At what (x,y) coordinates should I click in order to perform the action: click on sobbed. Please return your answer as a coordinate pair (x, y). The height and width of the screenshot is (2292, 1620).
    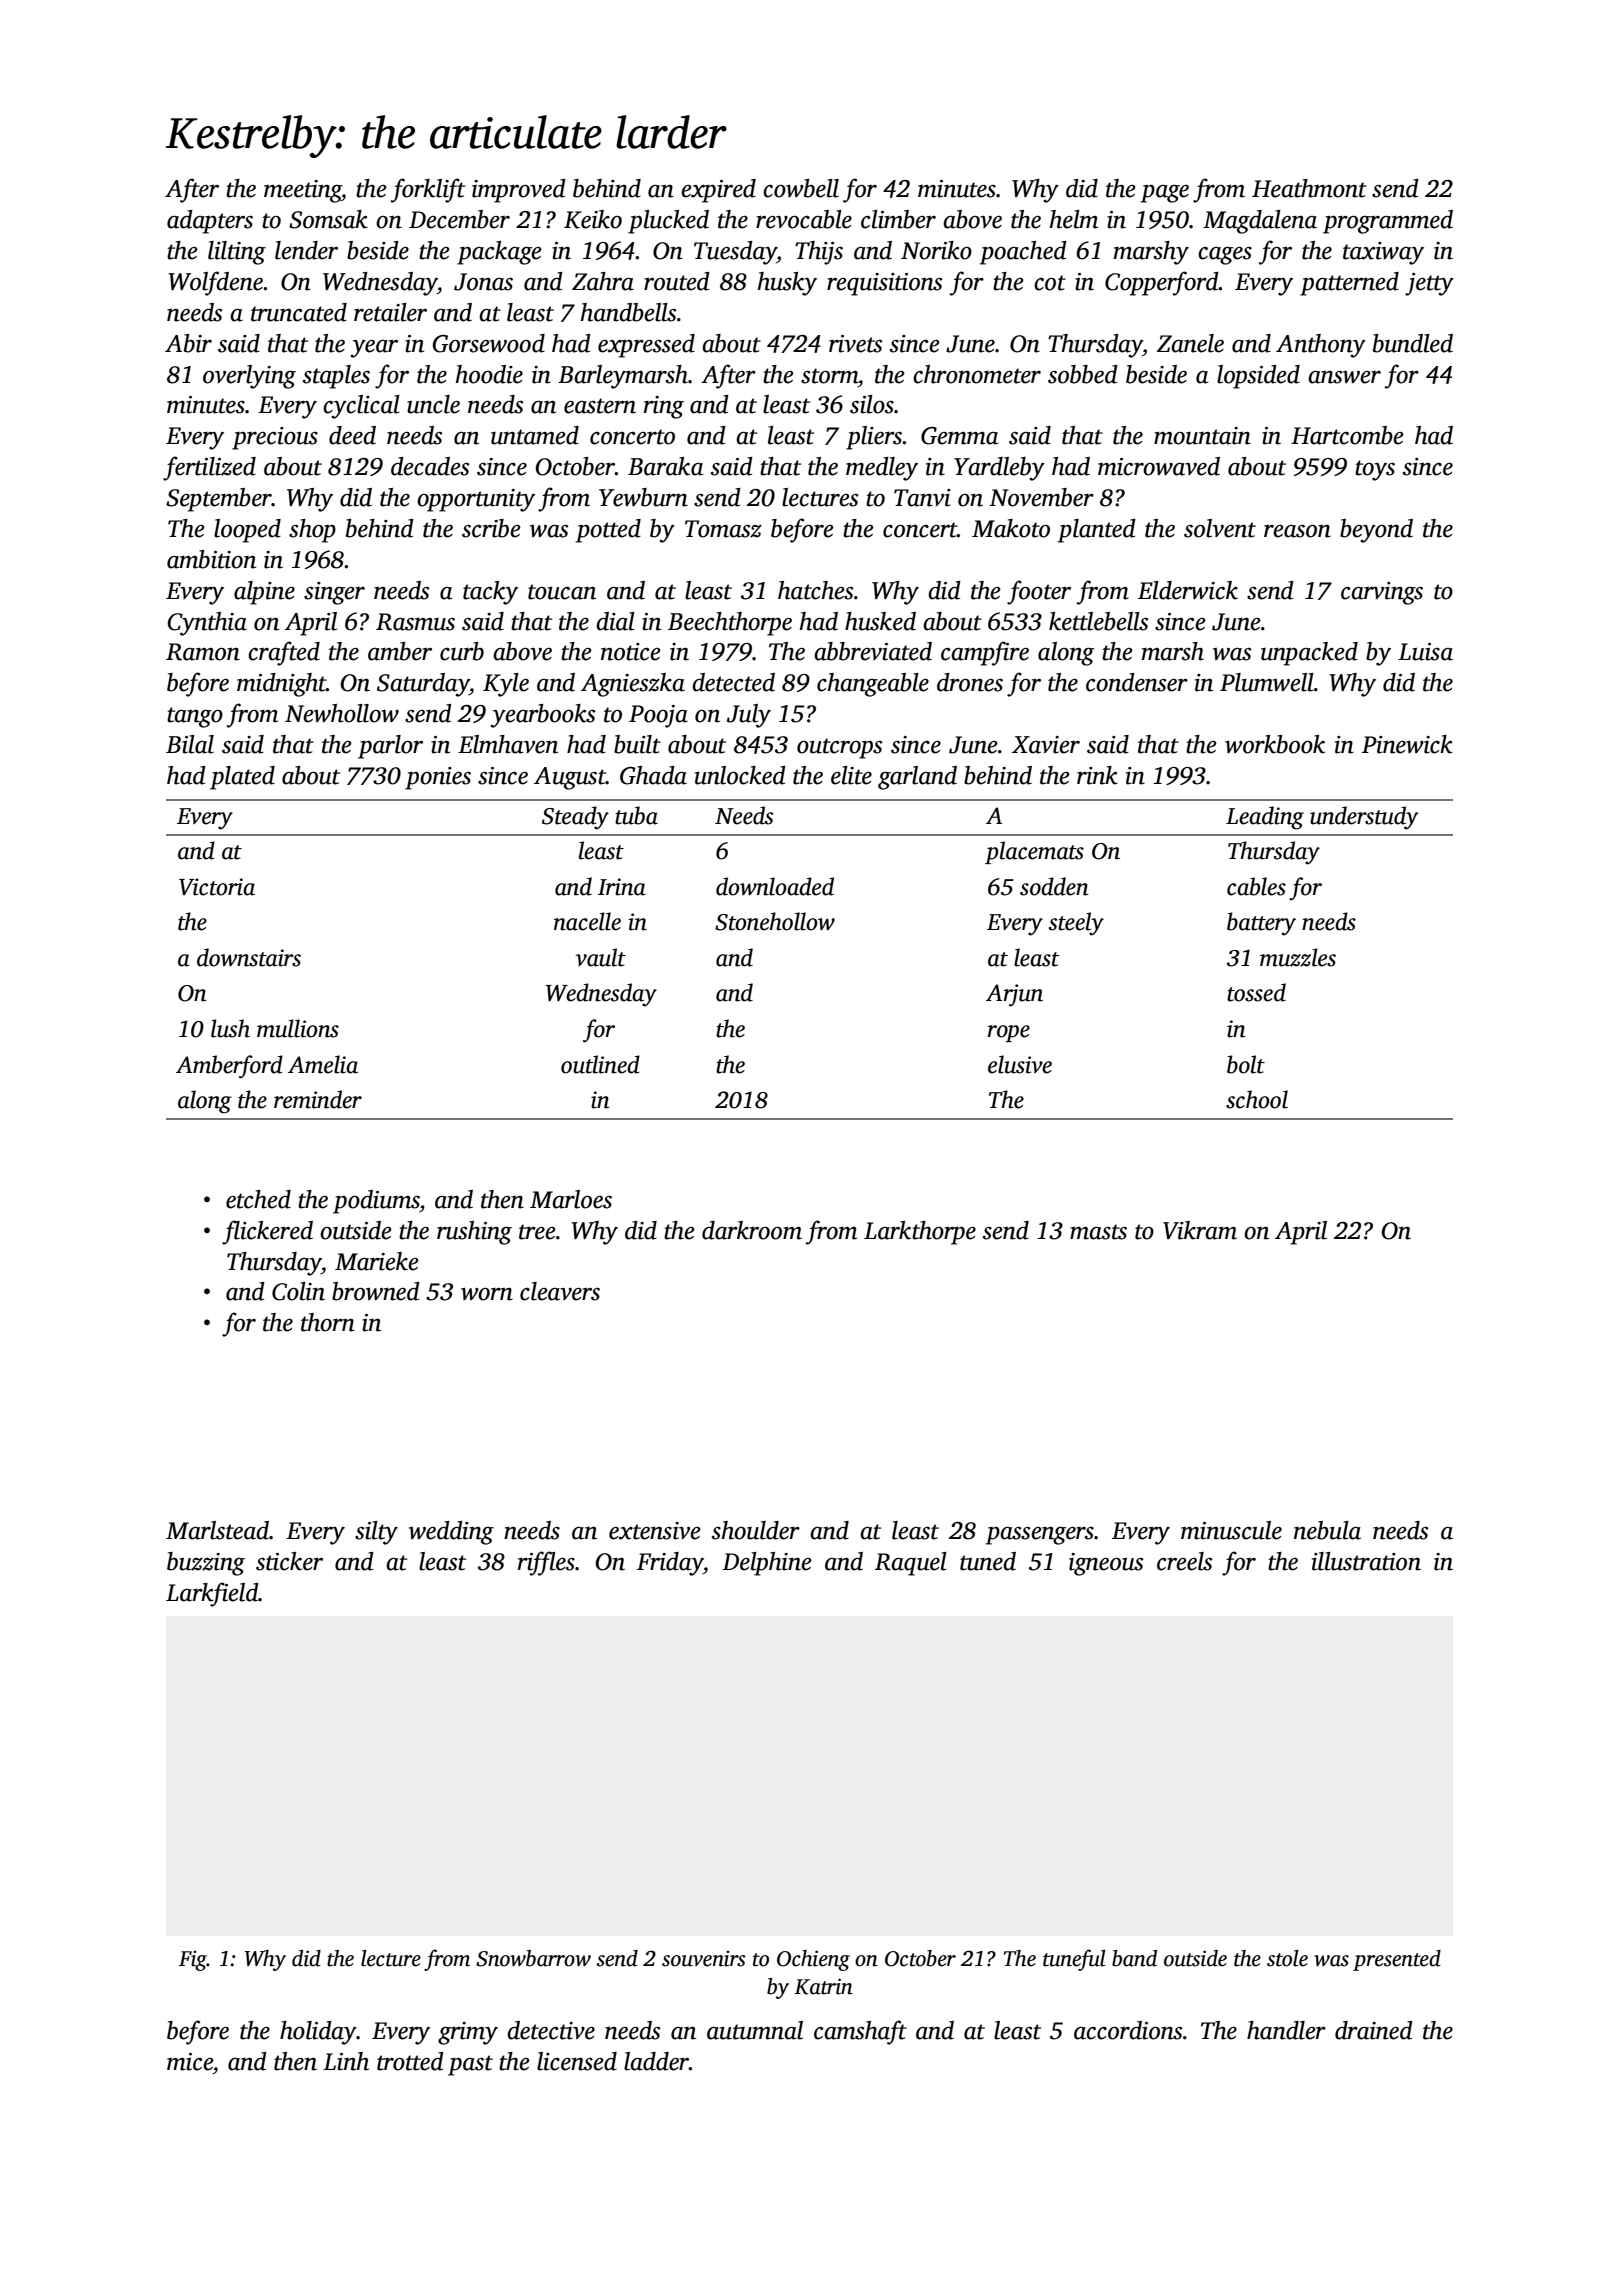
    Looking at the image, I should click on (1083, 374).
